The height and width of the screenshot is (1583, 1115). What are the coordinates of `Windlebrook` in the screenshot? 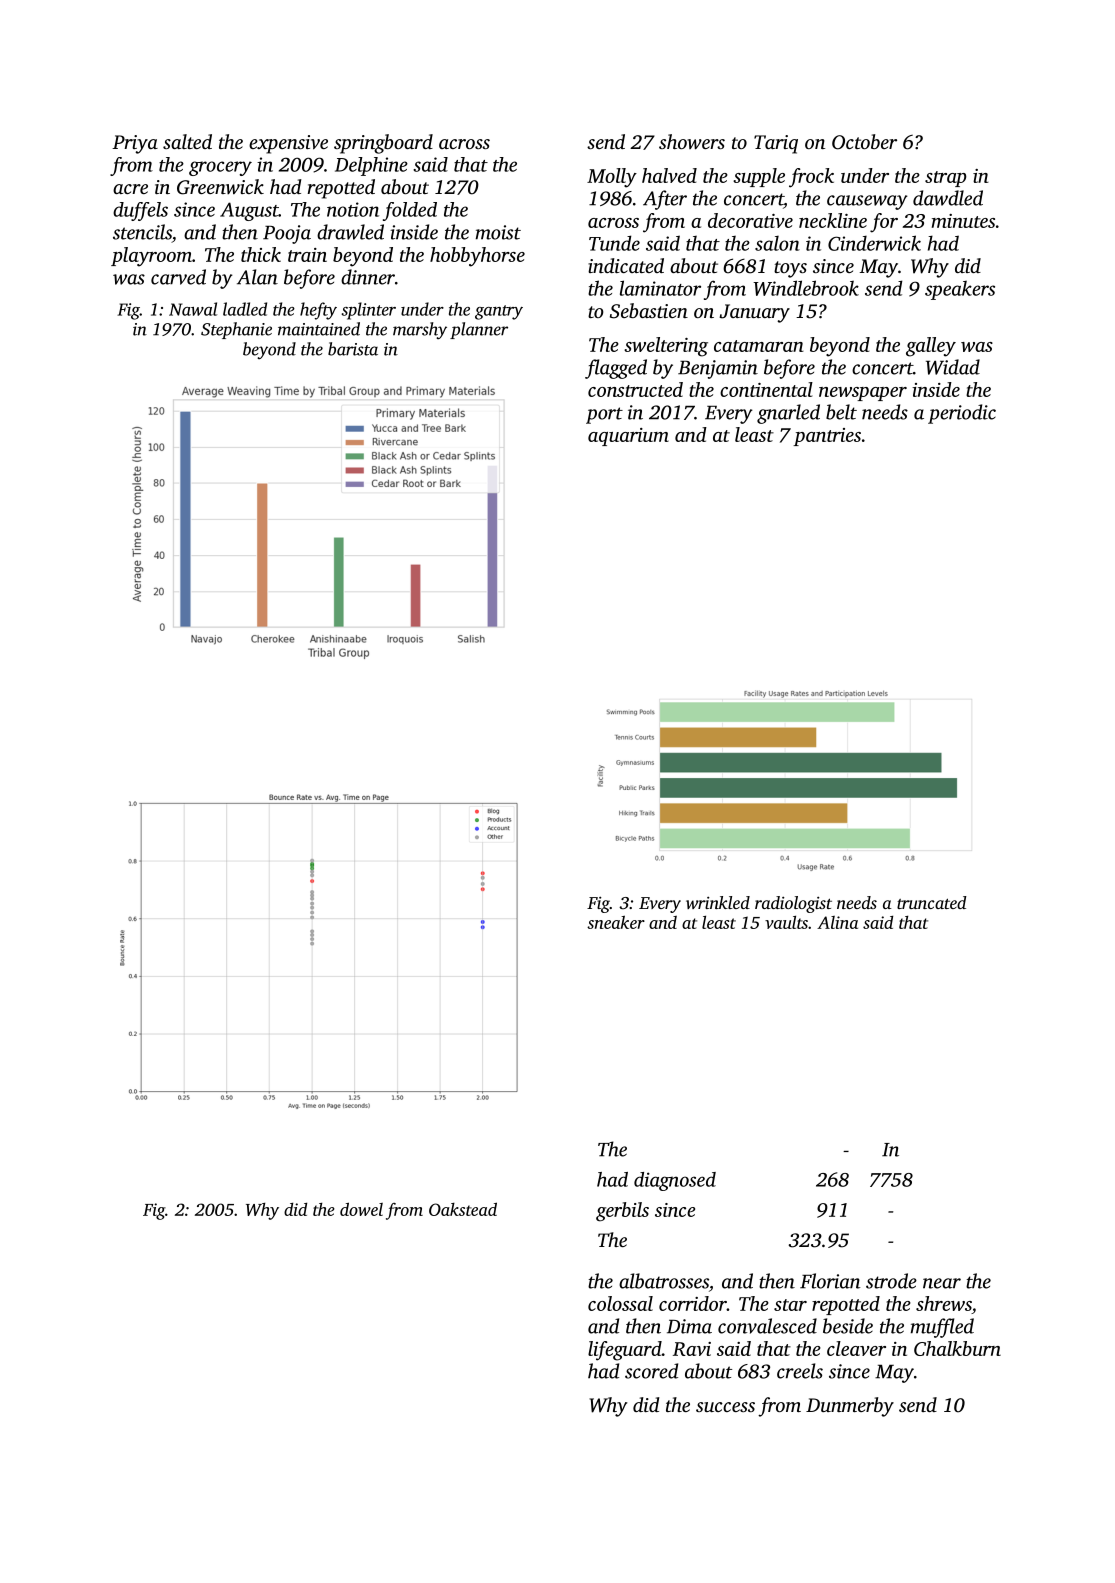 It's located at (806, 288).
